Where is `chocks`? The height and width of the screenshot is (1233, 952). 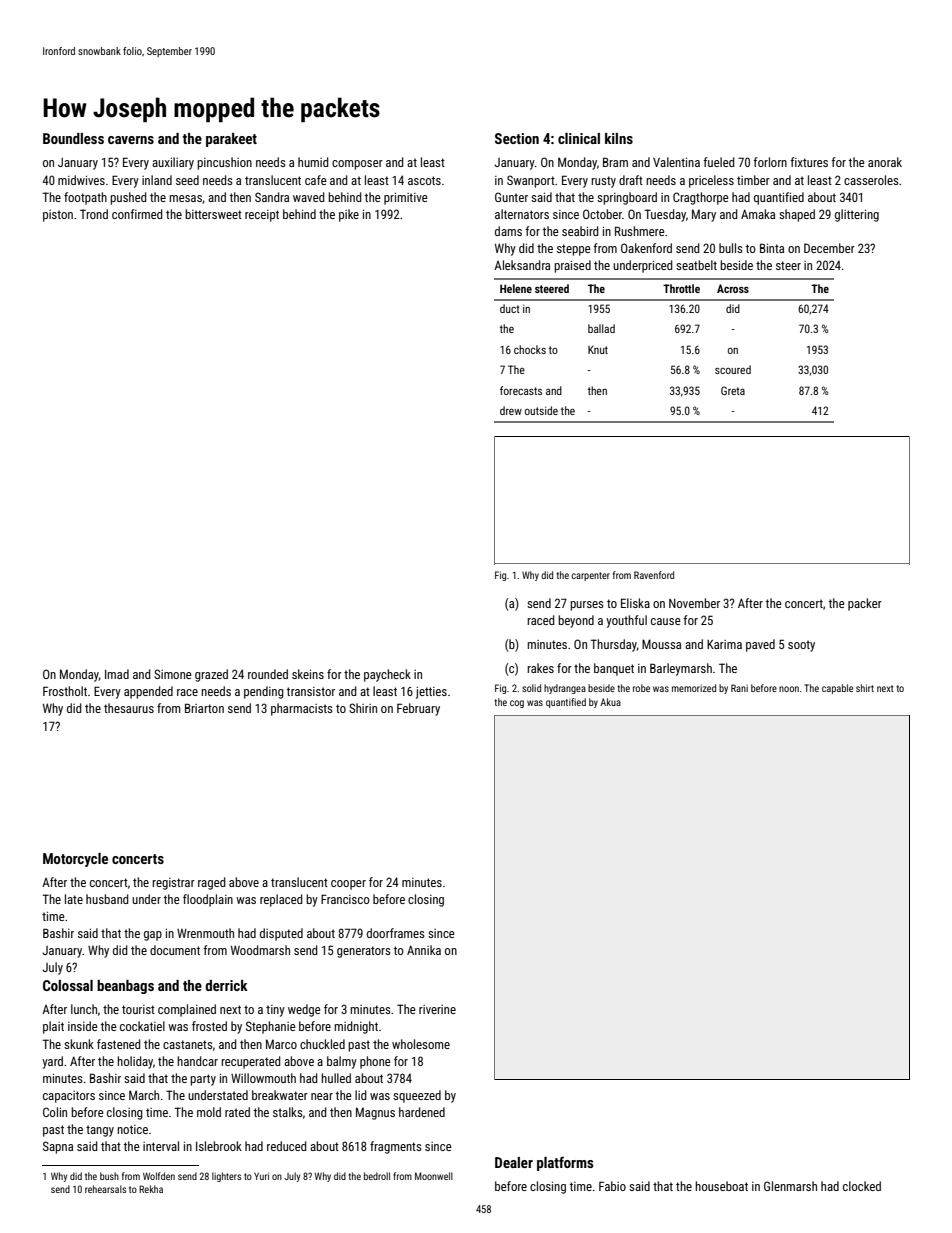 chocks is located at coordinates (530, 349).
